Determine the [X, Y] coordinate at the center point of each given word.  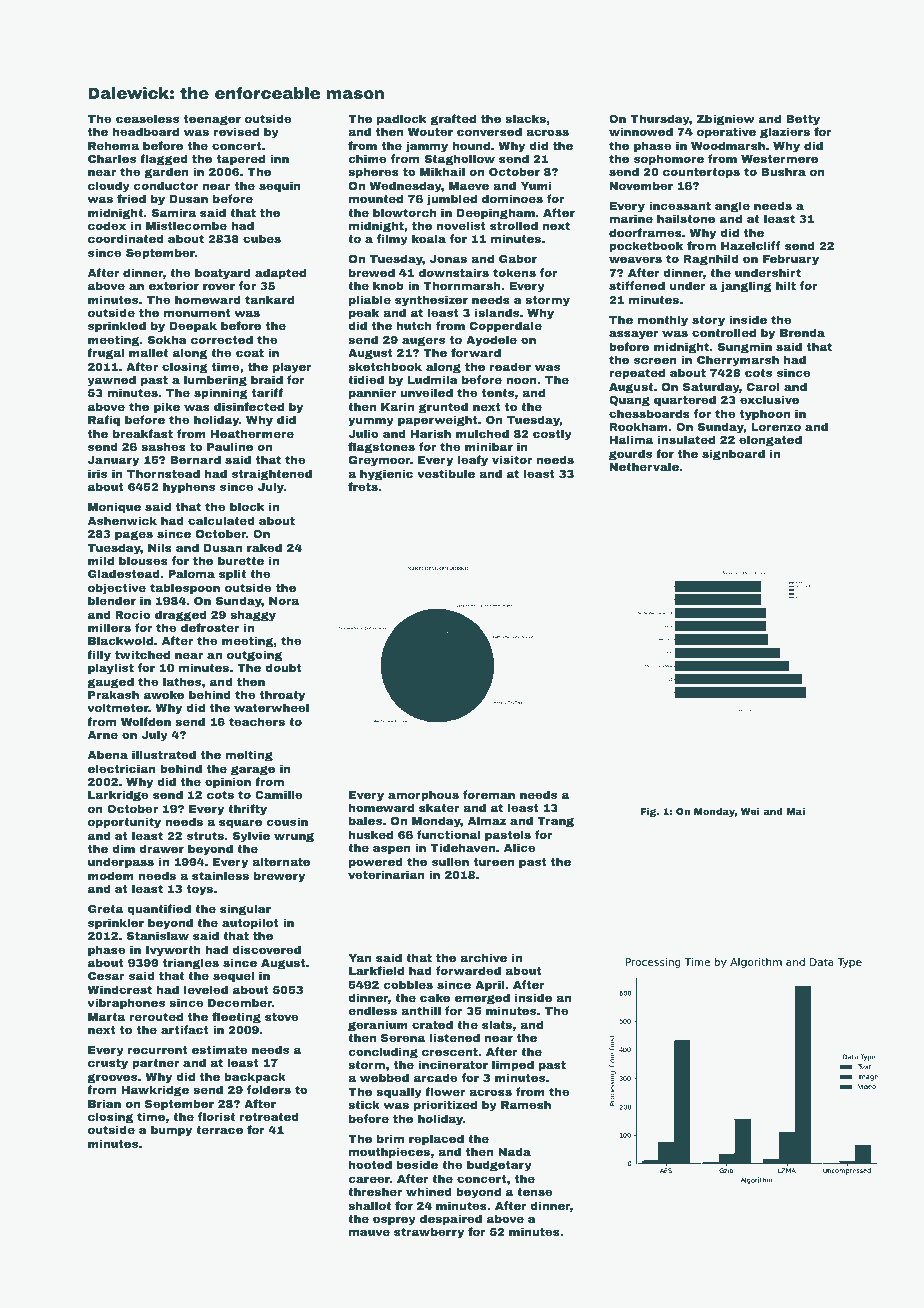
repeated [637, 374]
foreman [489, 794]
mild [101, 560]
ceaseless [147, 118]
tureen [494, 862]
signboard [733, 455]
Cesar [106, 976]
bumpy [171, 1131]
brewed [372, 272]
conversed [489, 131]
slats [497, 1024]
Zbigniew [725, 120]
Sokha [167, 339]
